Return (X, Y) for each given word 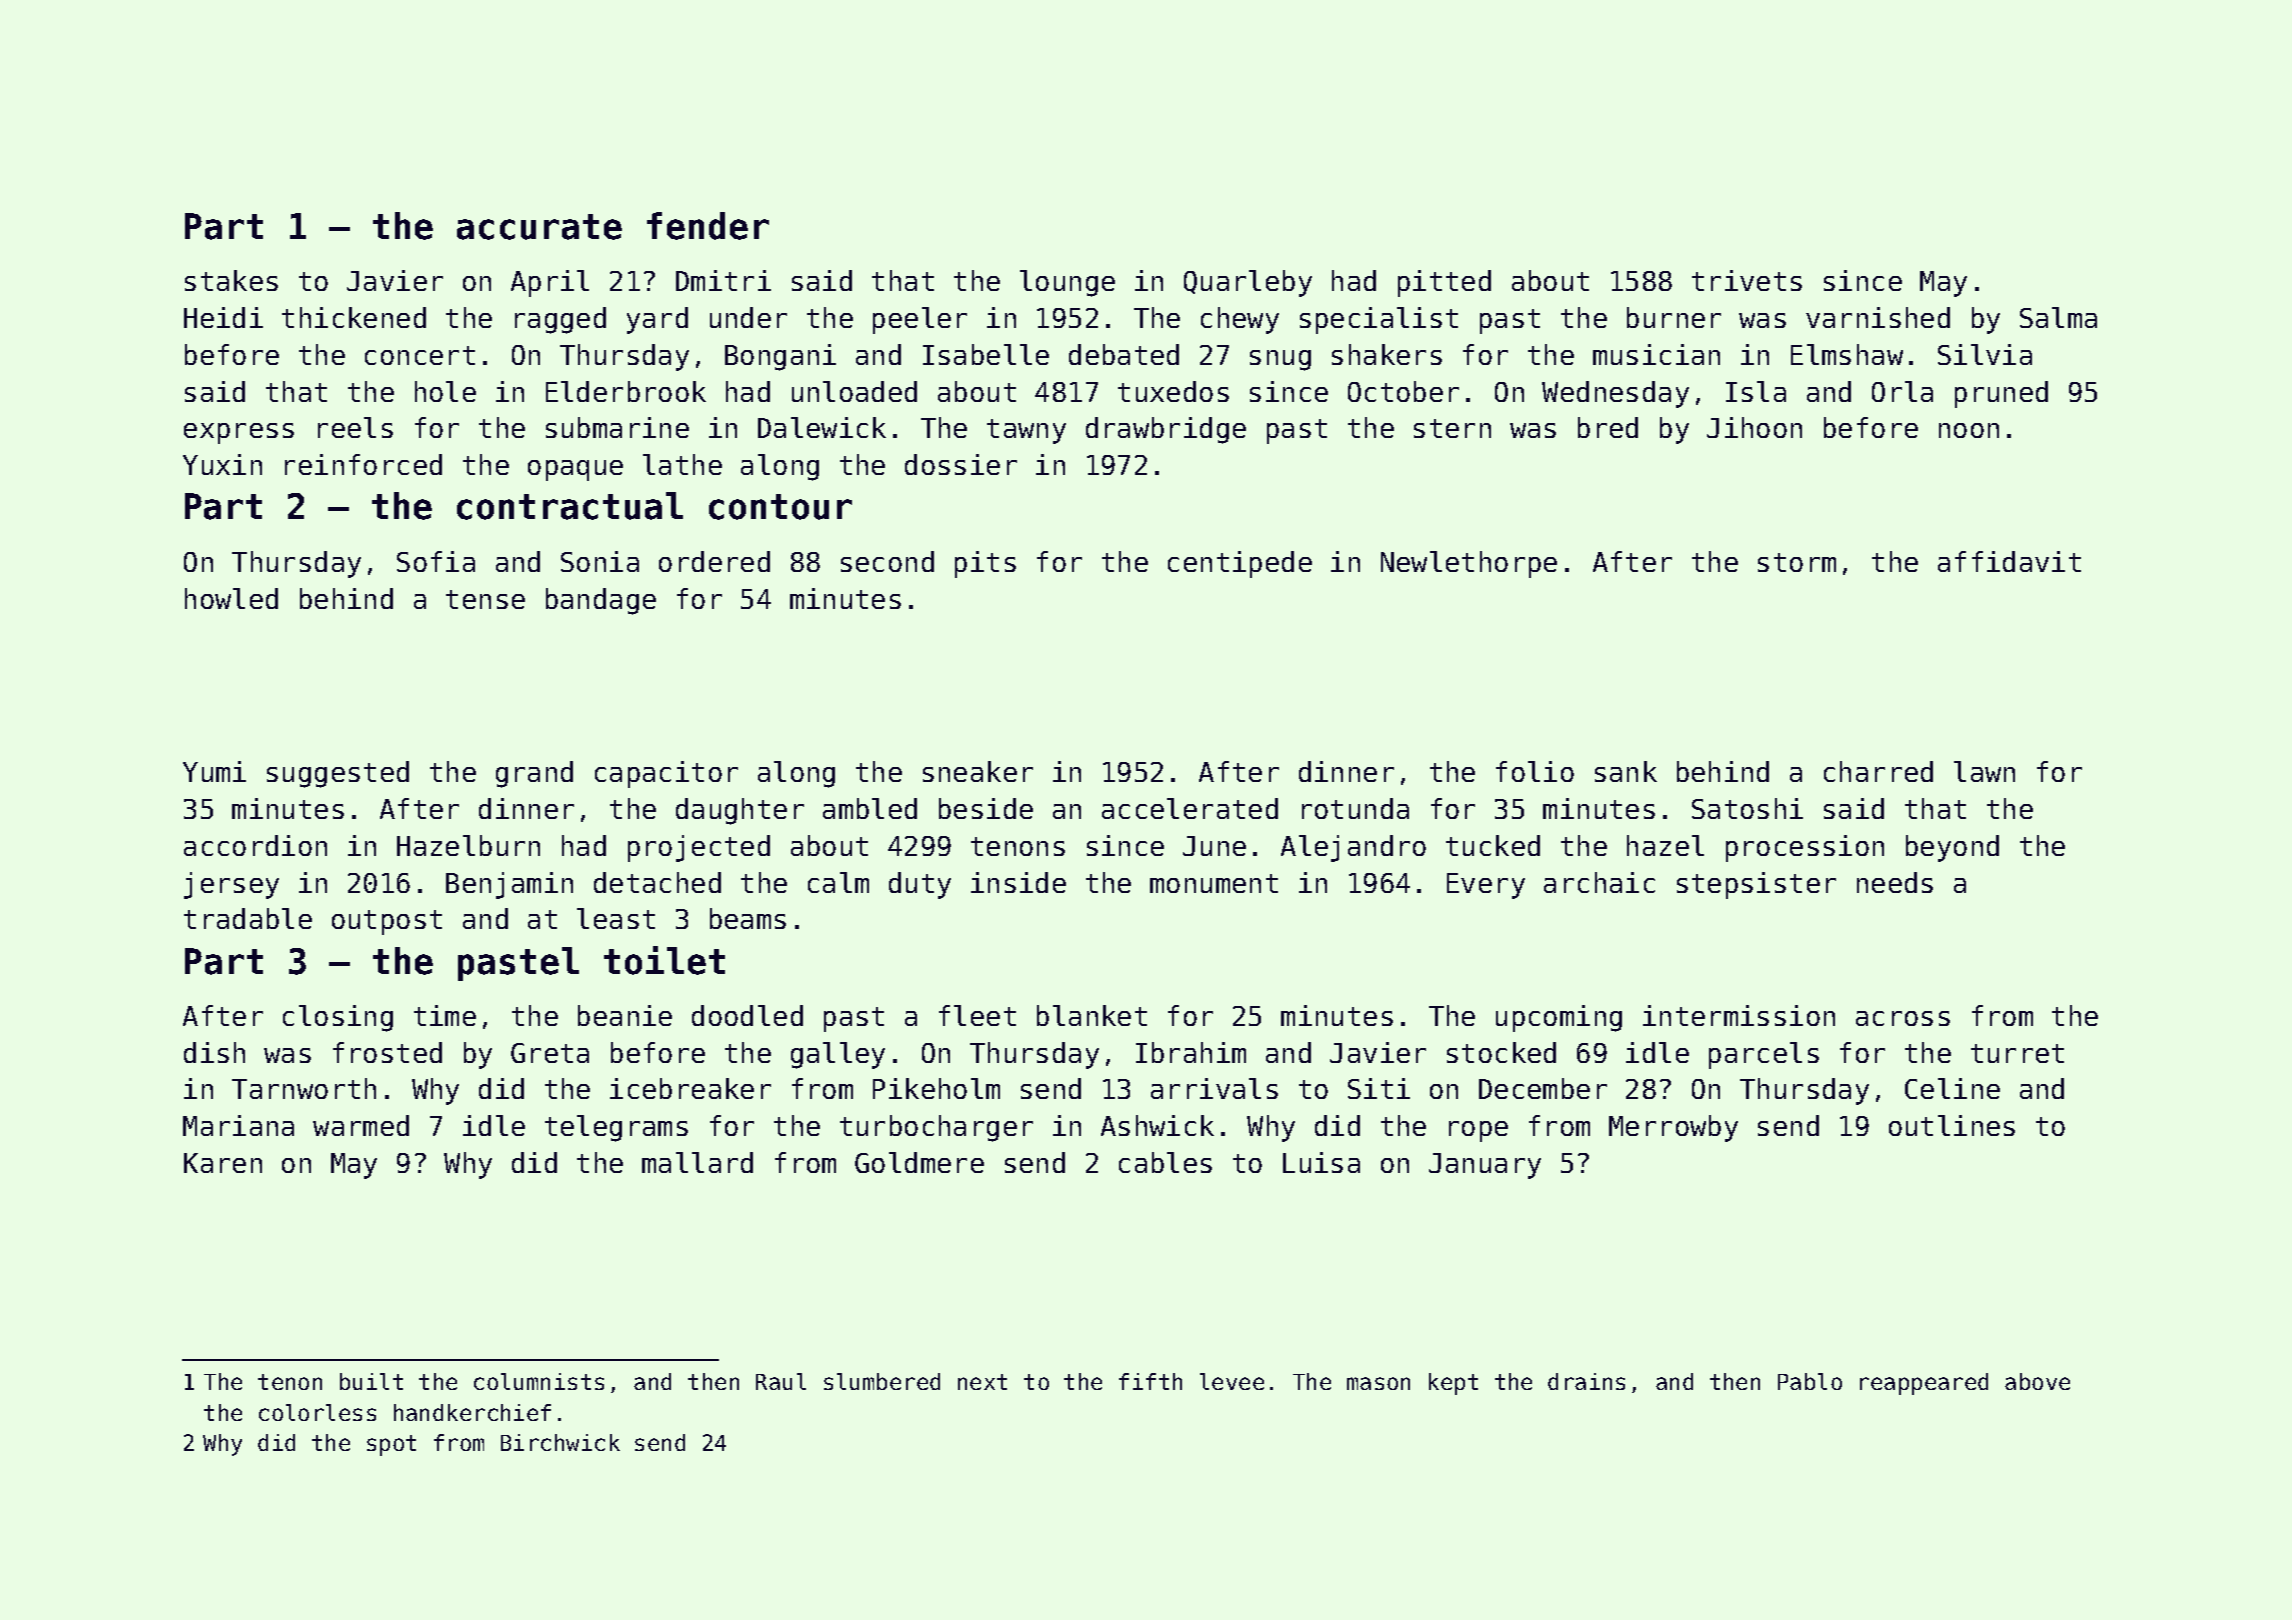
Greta (550, 1053)
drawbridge (1166, 430)
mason (1378, 1383)
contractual (570, 506)
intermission (1739, 1015)
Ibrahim (1191, 1052)
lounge (1067, 283)
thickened (354, 317)
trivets (1747, 280)
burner (1674, 317)
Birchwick (560, 1442)
